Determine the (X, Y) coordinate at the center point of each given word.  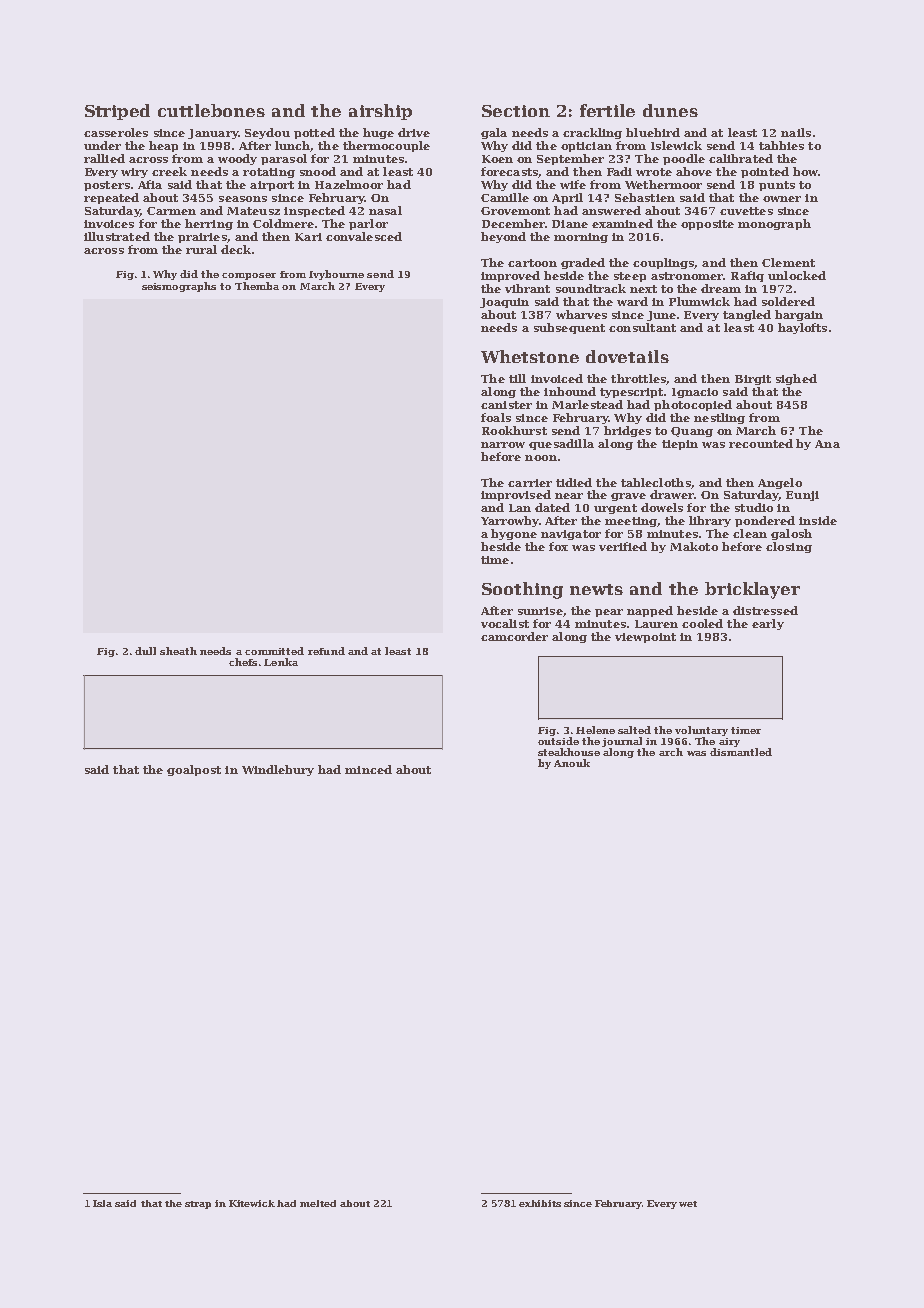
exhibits (540, 1203)
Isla (102, 1203)
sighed (796, 379)
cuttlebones (211, 110)
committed (274, 651)
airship (380, 112)
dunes (670, 110)
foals (496, 417)
